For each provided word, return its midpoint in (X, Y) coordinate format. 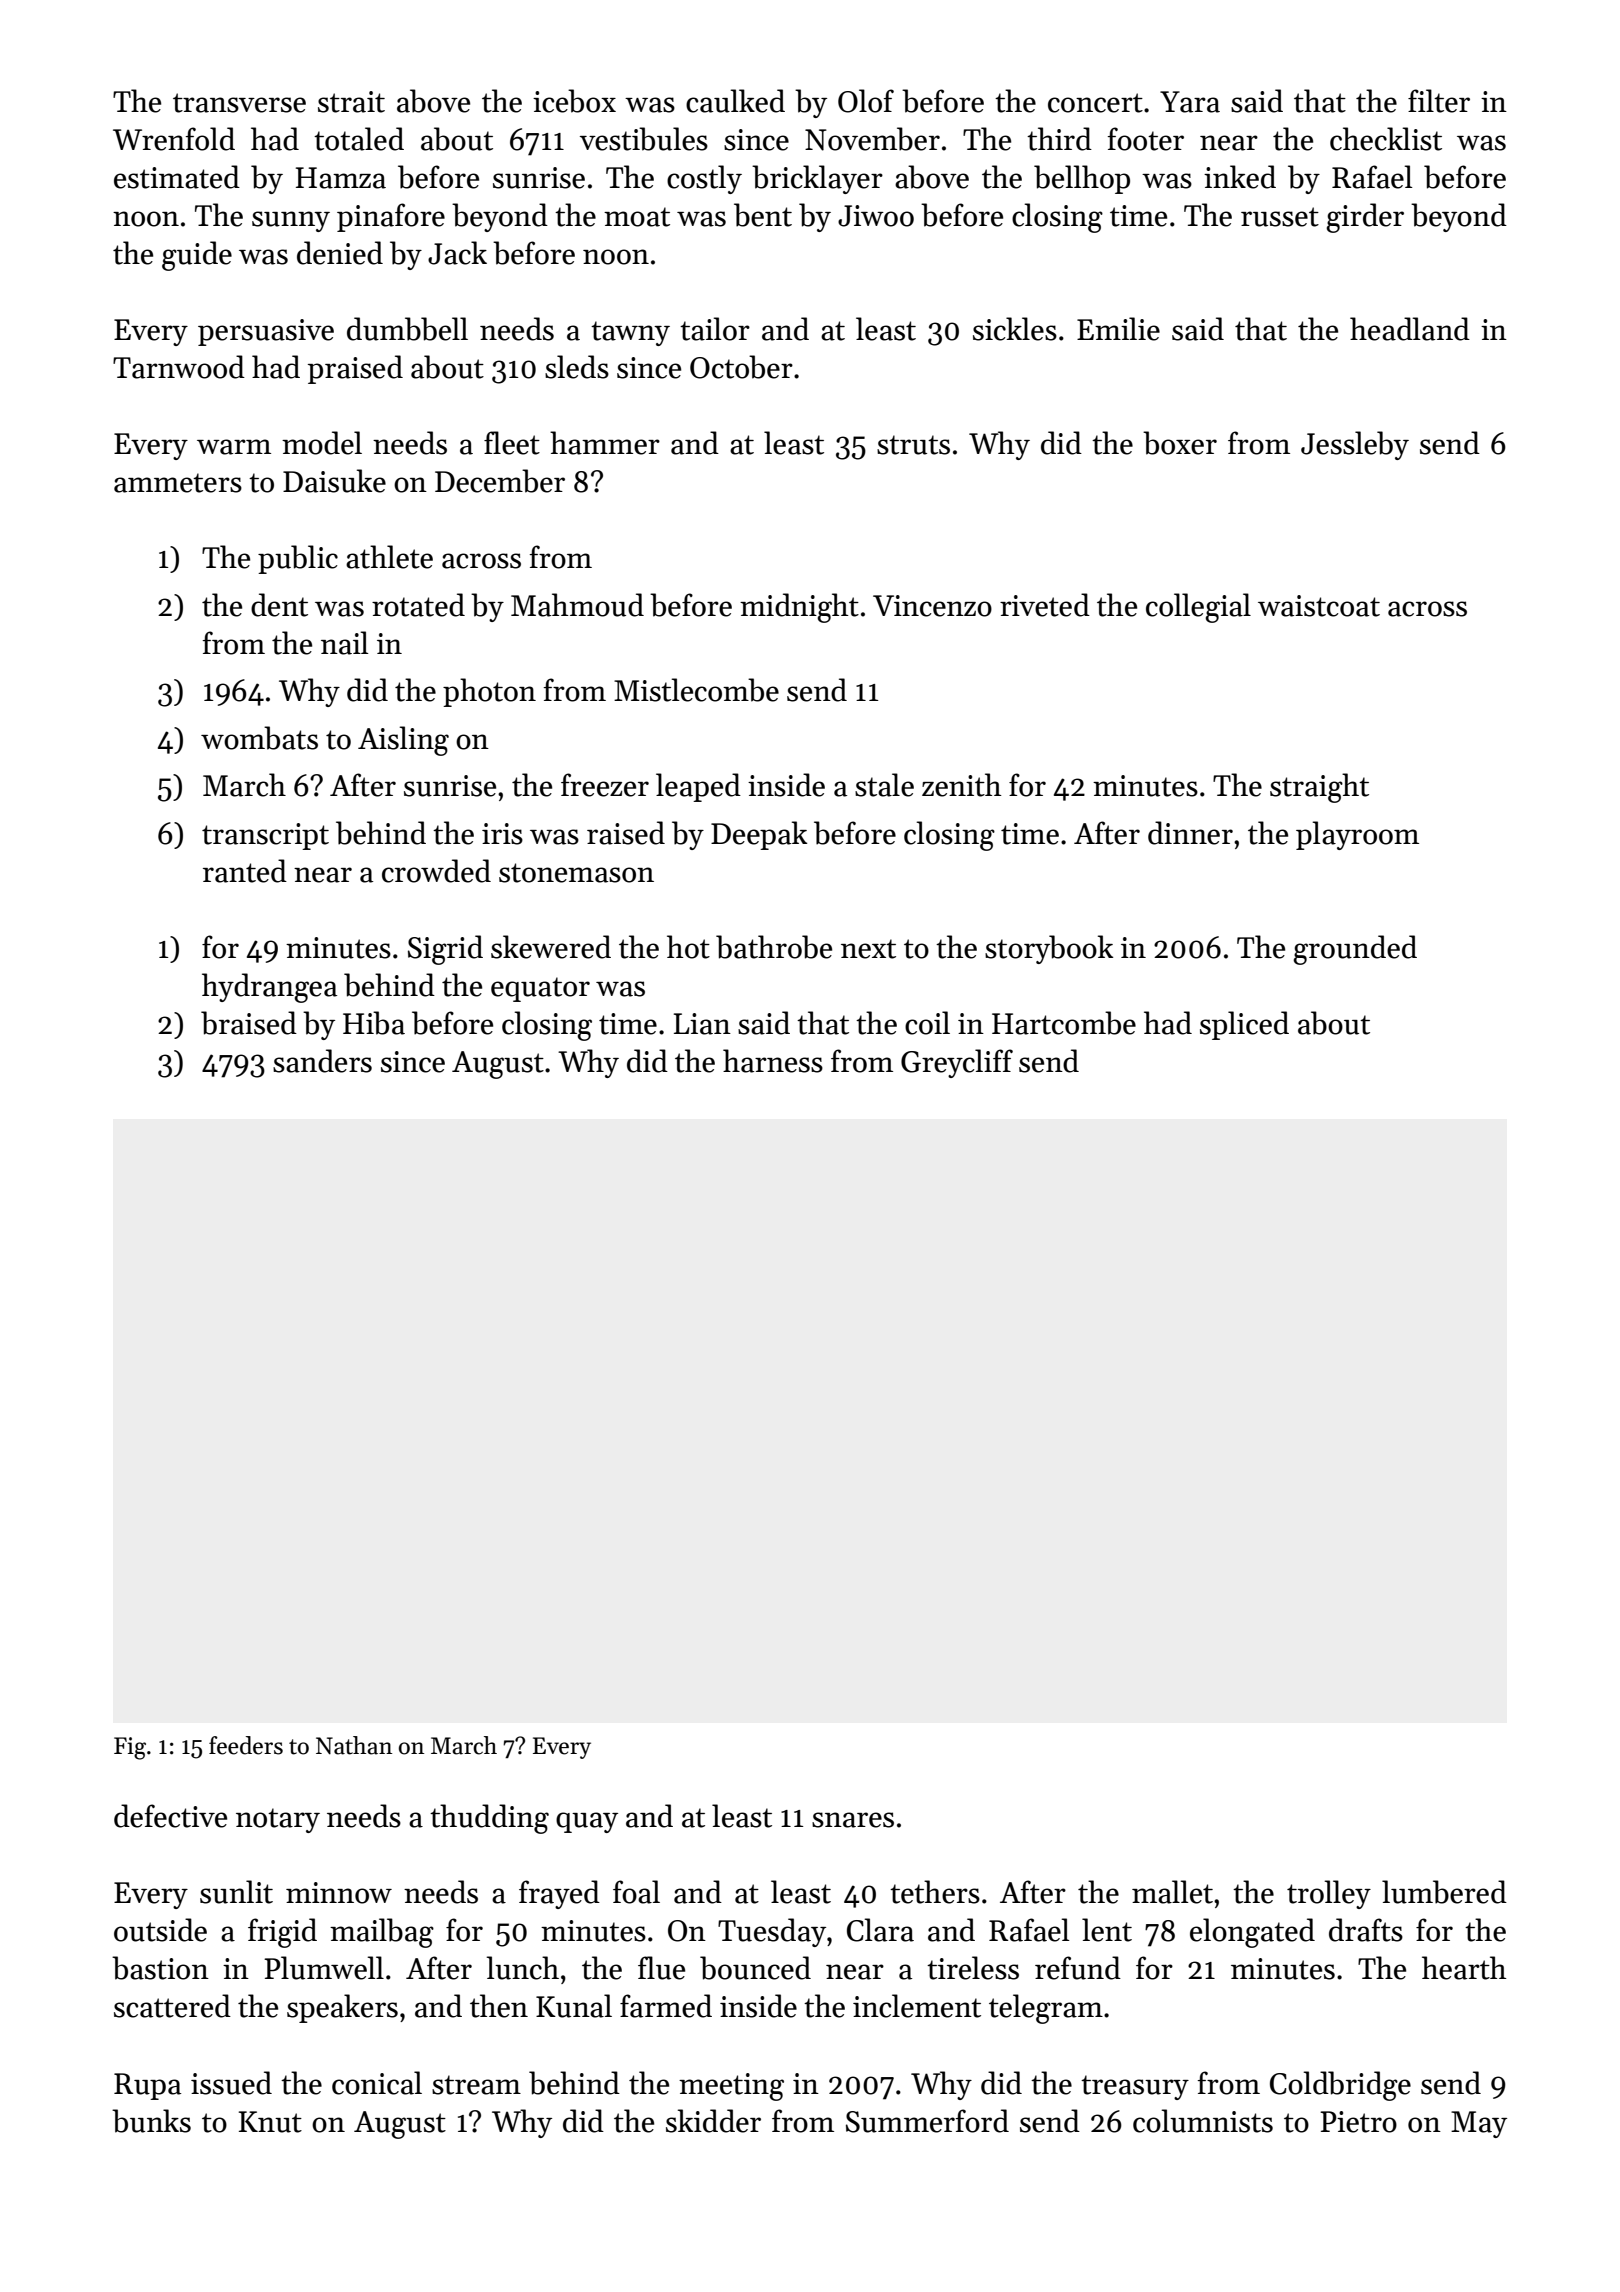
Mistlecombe (696, 690)
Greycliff (957, 1063)
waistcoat (1319, 606)
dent (279, 605)
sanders (322, 1061)
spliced (1244, 1025)
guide (197, 256)
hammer (605, 443)
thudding (489, 1819)
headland (1410, 329)
